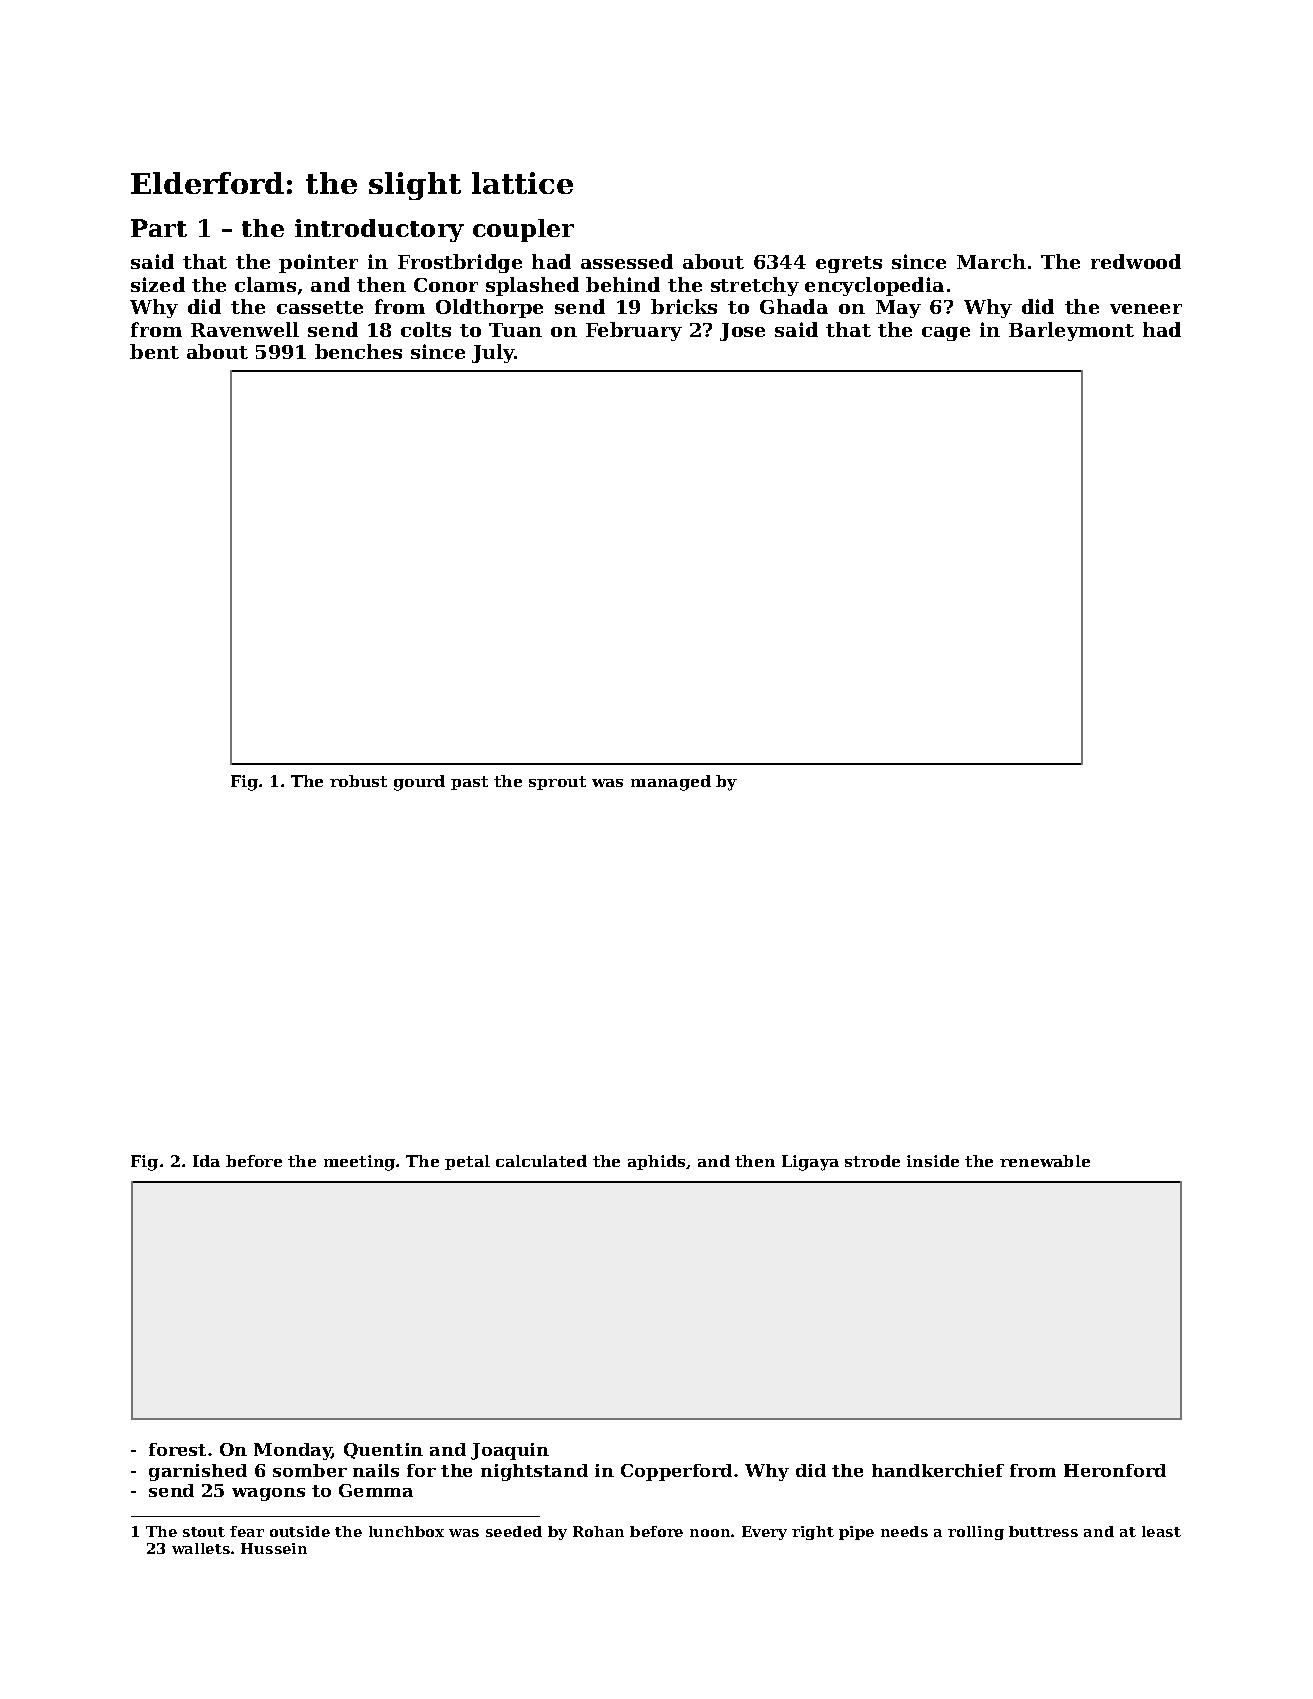 The width and height of the screenshot is (1313, 1699). Describe the element at coordinates (1136, 261) in the screenshot. I see `redwood` at that location.
